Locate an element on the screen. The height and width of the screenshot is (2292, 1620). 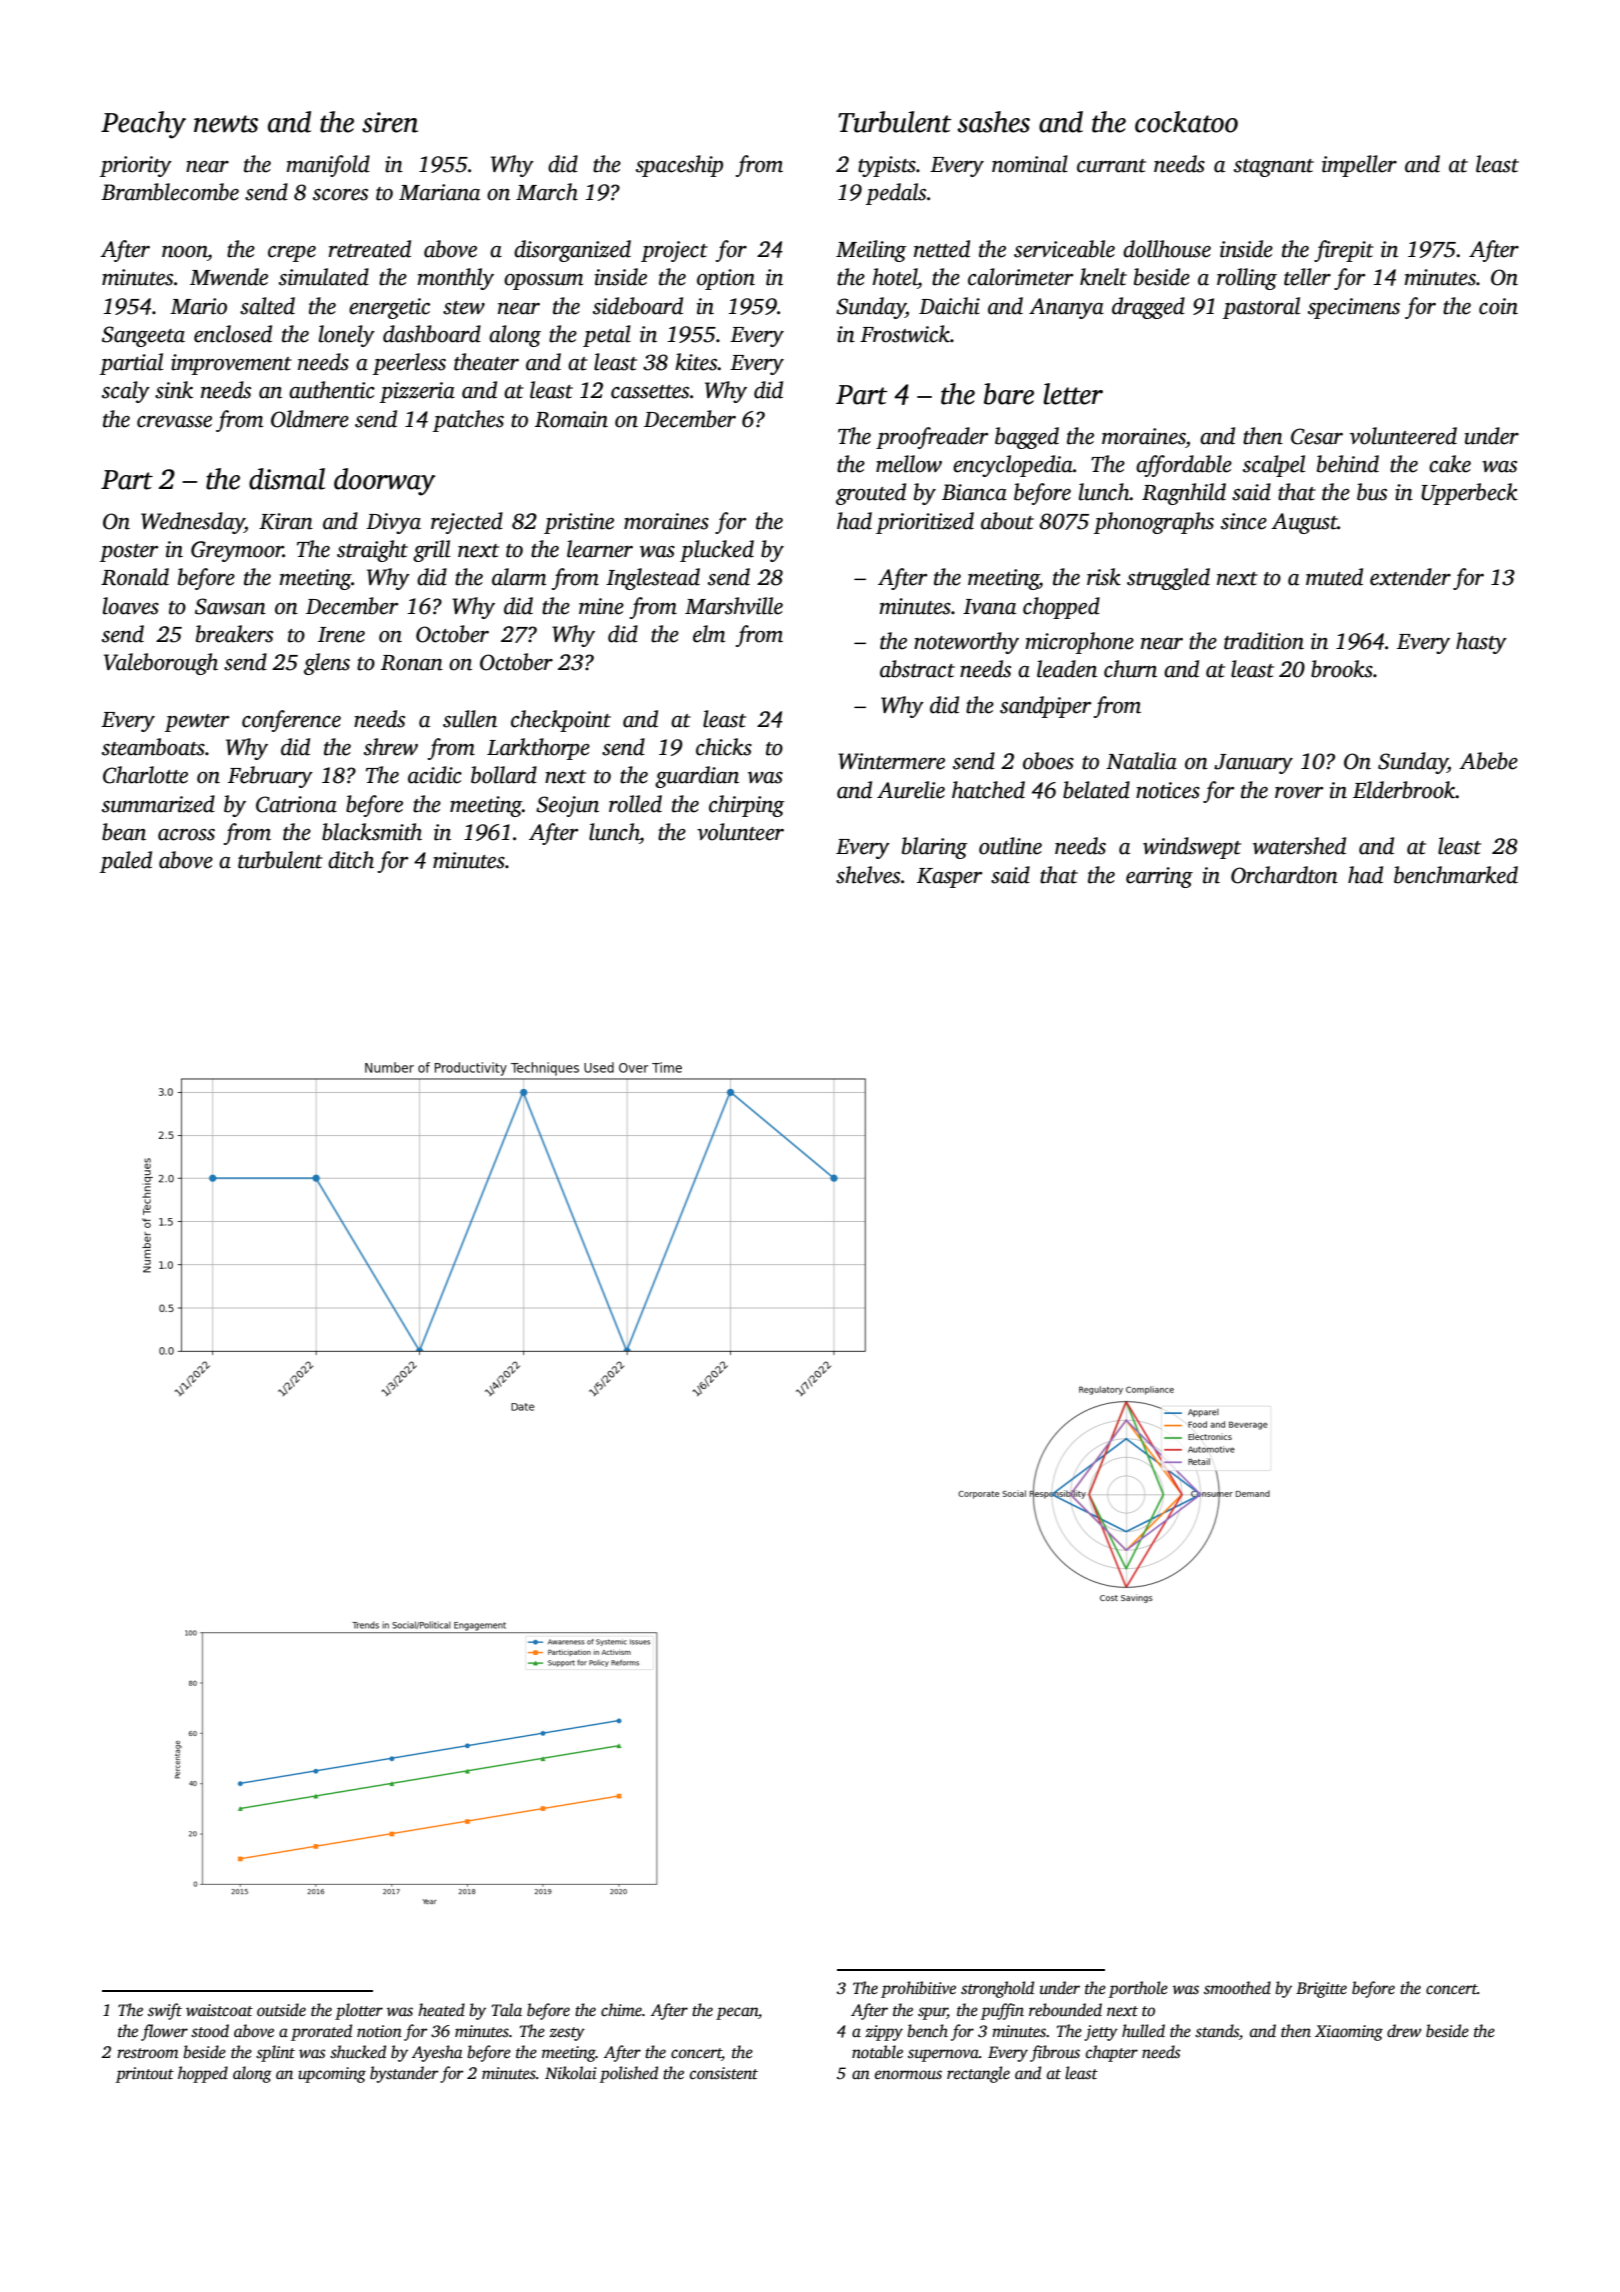
impeller is located at coordinates (1359, 166).
